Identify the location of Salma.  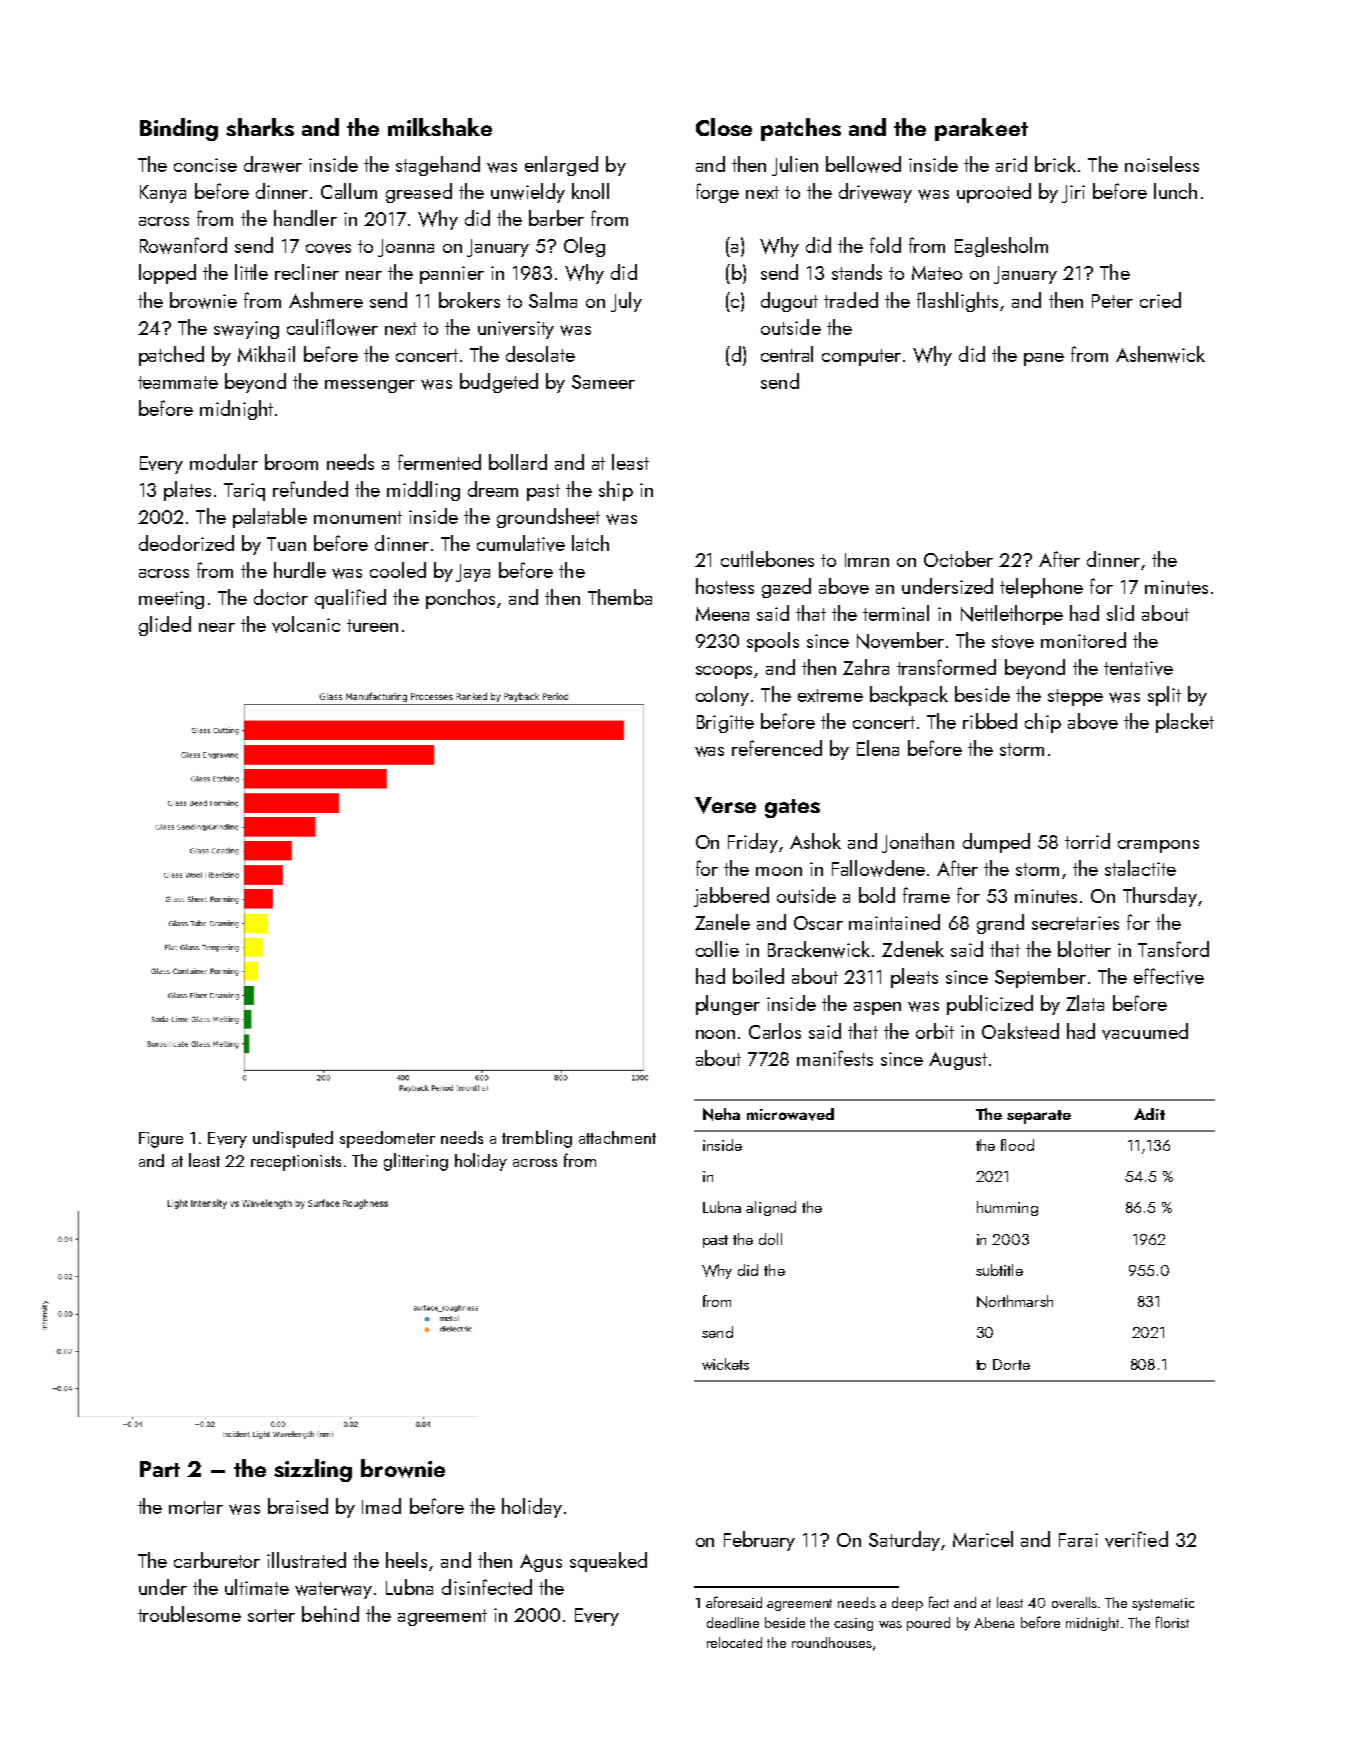
(553, 300).
